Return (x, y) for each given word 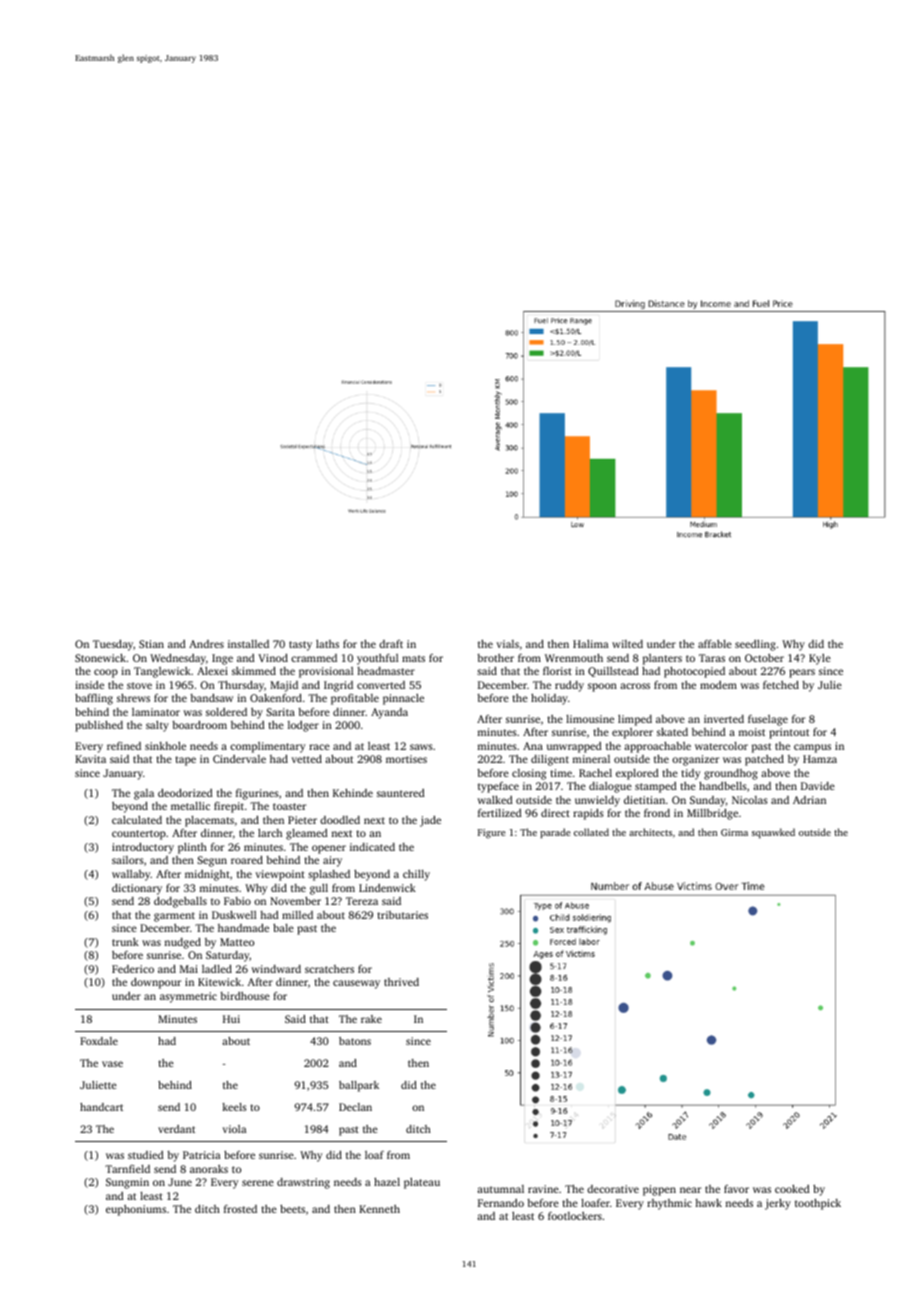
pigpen (659, 1190)
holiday (549, 699)
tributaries (402, 915)
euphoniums (136, 1210)
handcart (101, 1107)
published (99, 726)
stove (139, 685)
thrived (401, 982)
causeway (356, 984)
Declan (355, 1107)
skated (672, 732)
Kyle (820, 659)
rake (371, 1019)
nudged (183, 943)
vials (507, 644)
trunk (125, 942)
